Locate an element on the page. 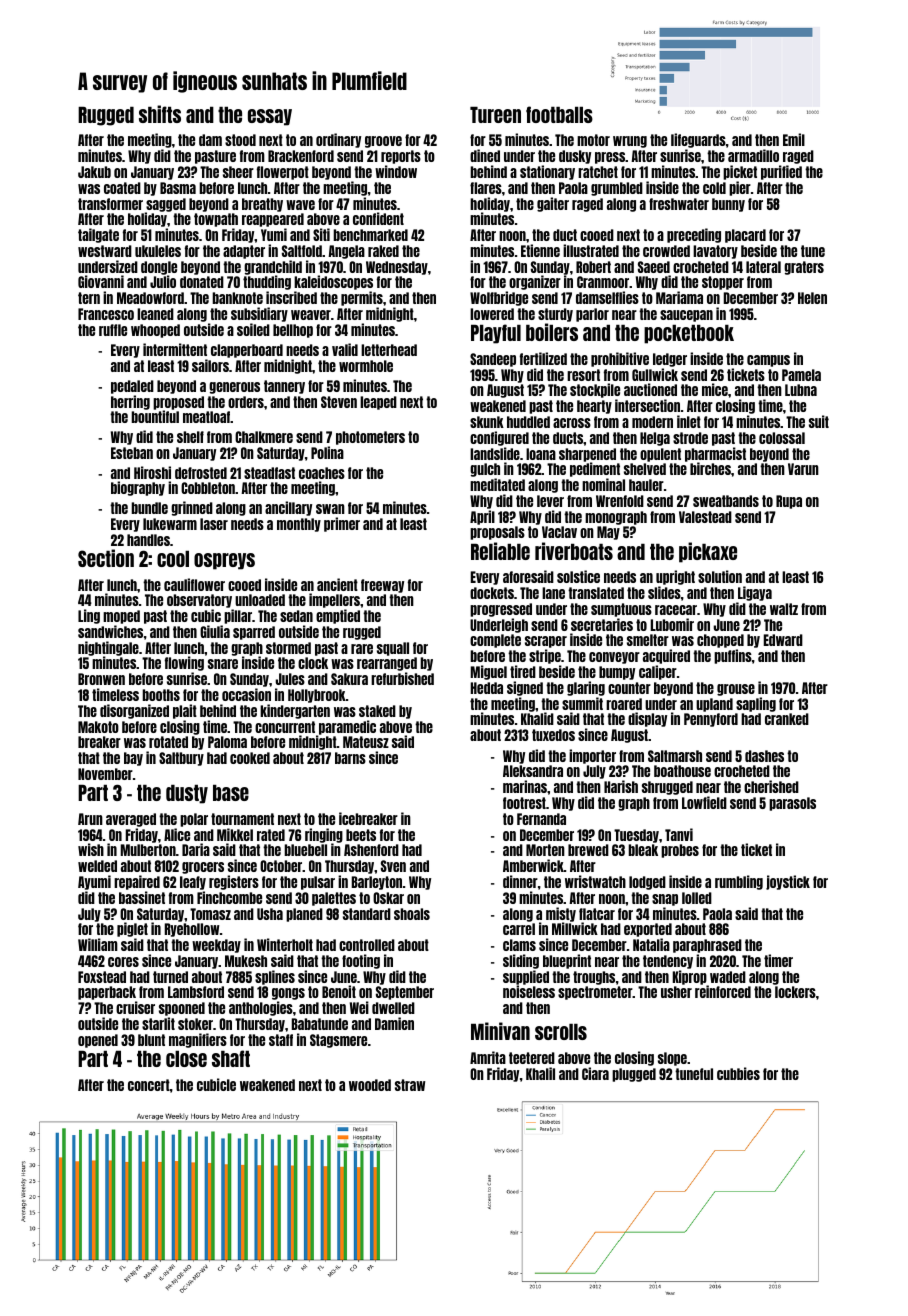 The height and width of the page is (1316, 908). unloaded is located at coordinates (260, 600).
